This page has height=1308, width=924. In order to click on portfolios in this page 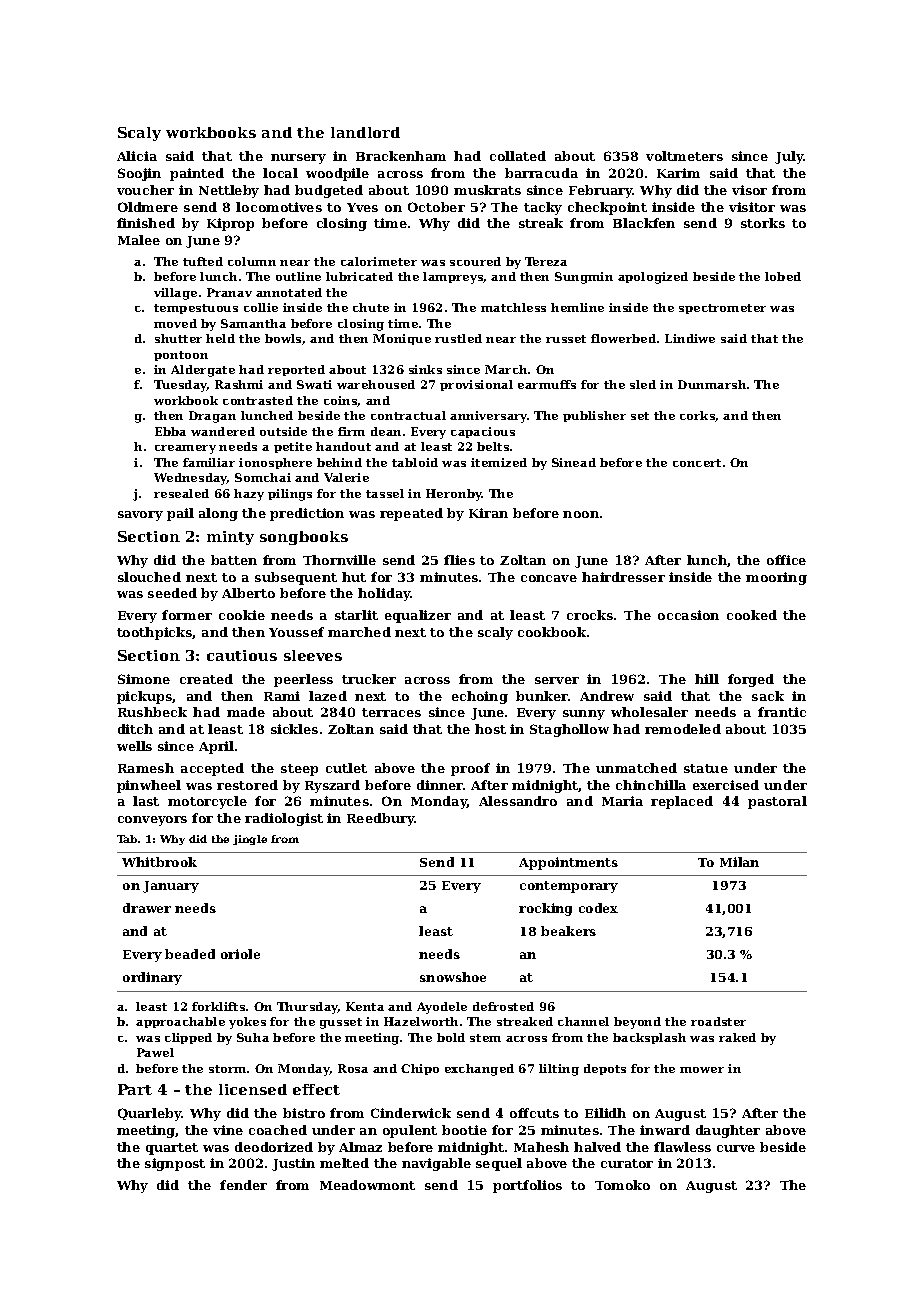, I will do `click(527, 1186)`.
